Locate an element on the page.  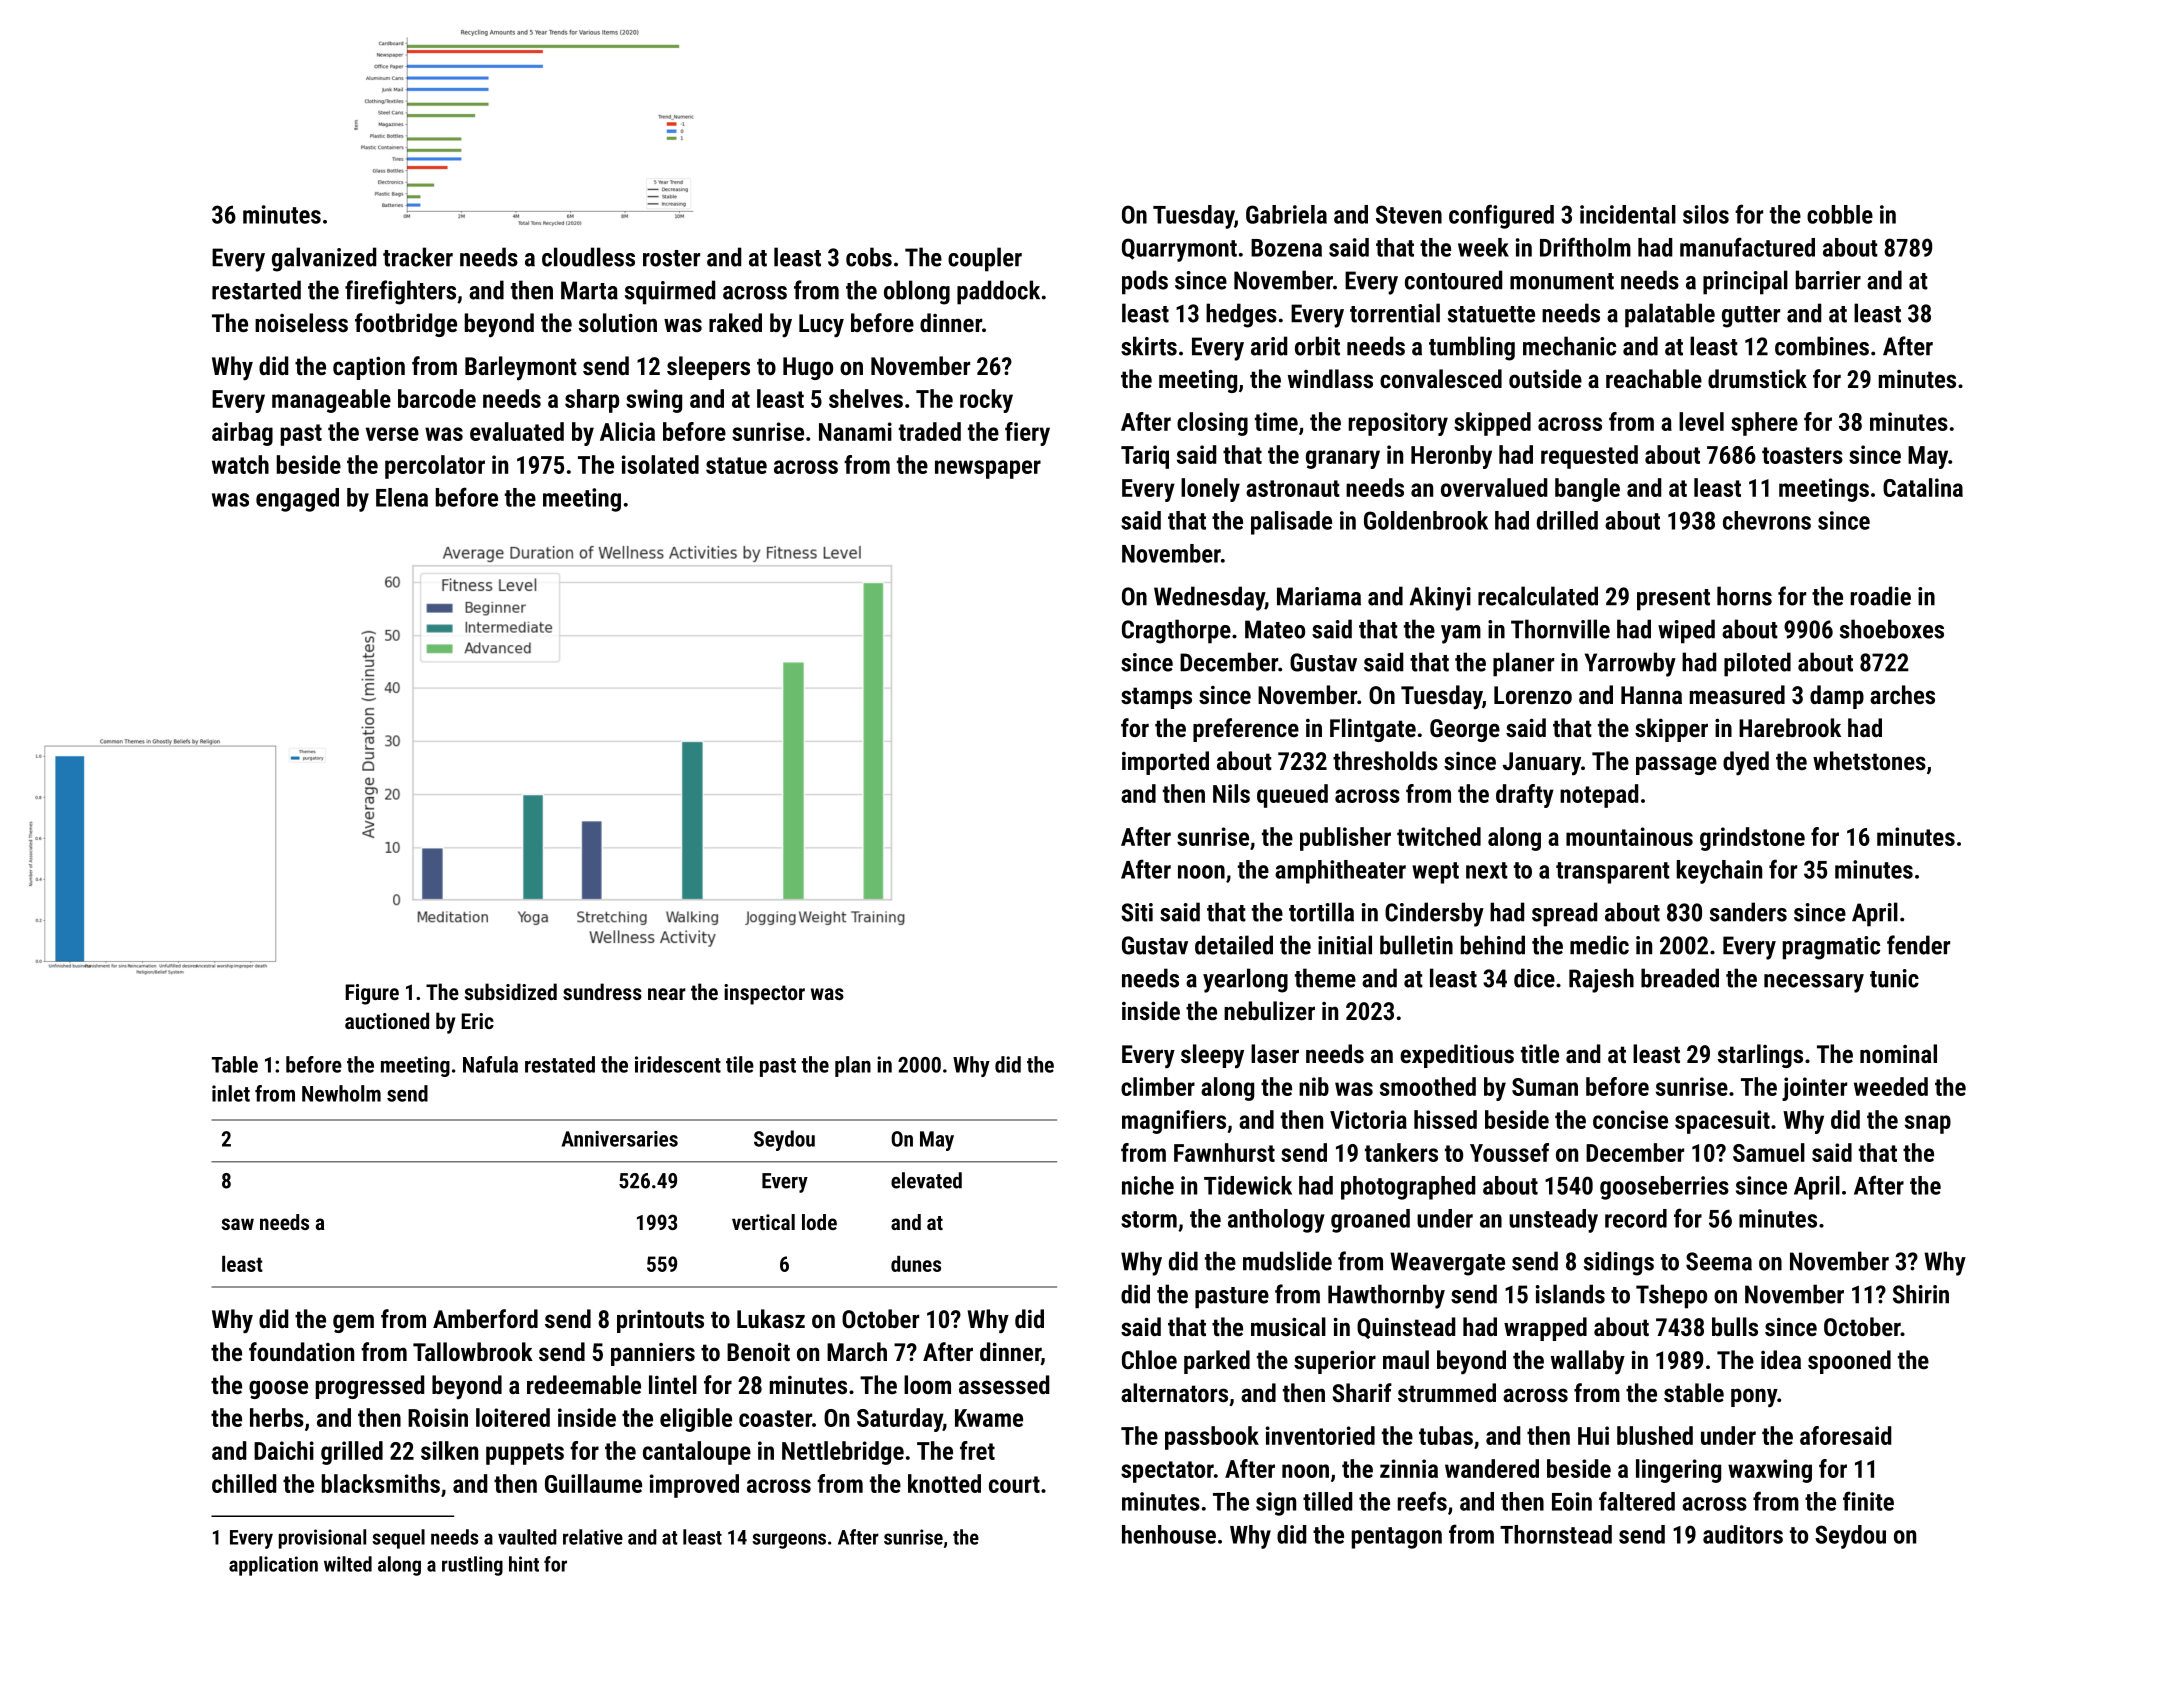
overvalued is located at coordinates (1494, 487).
